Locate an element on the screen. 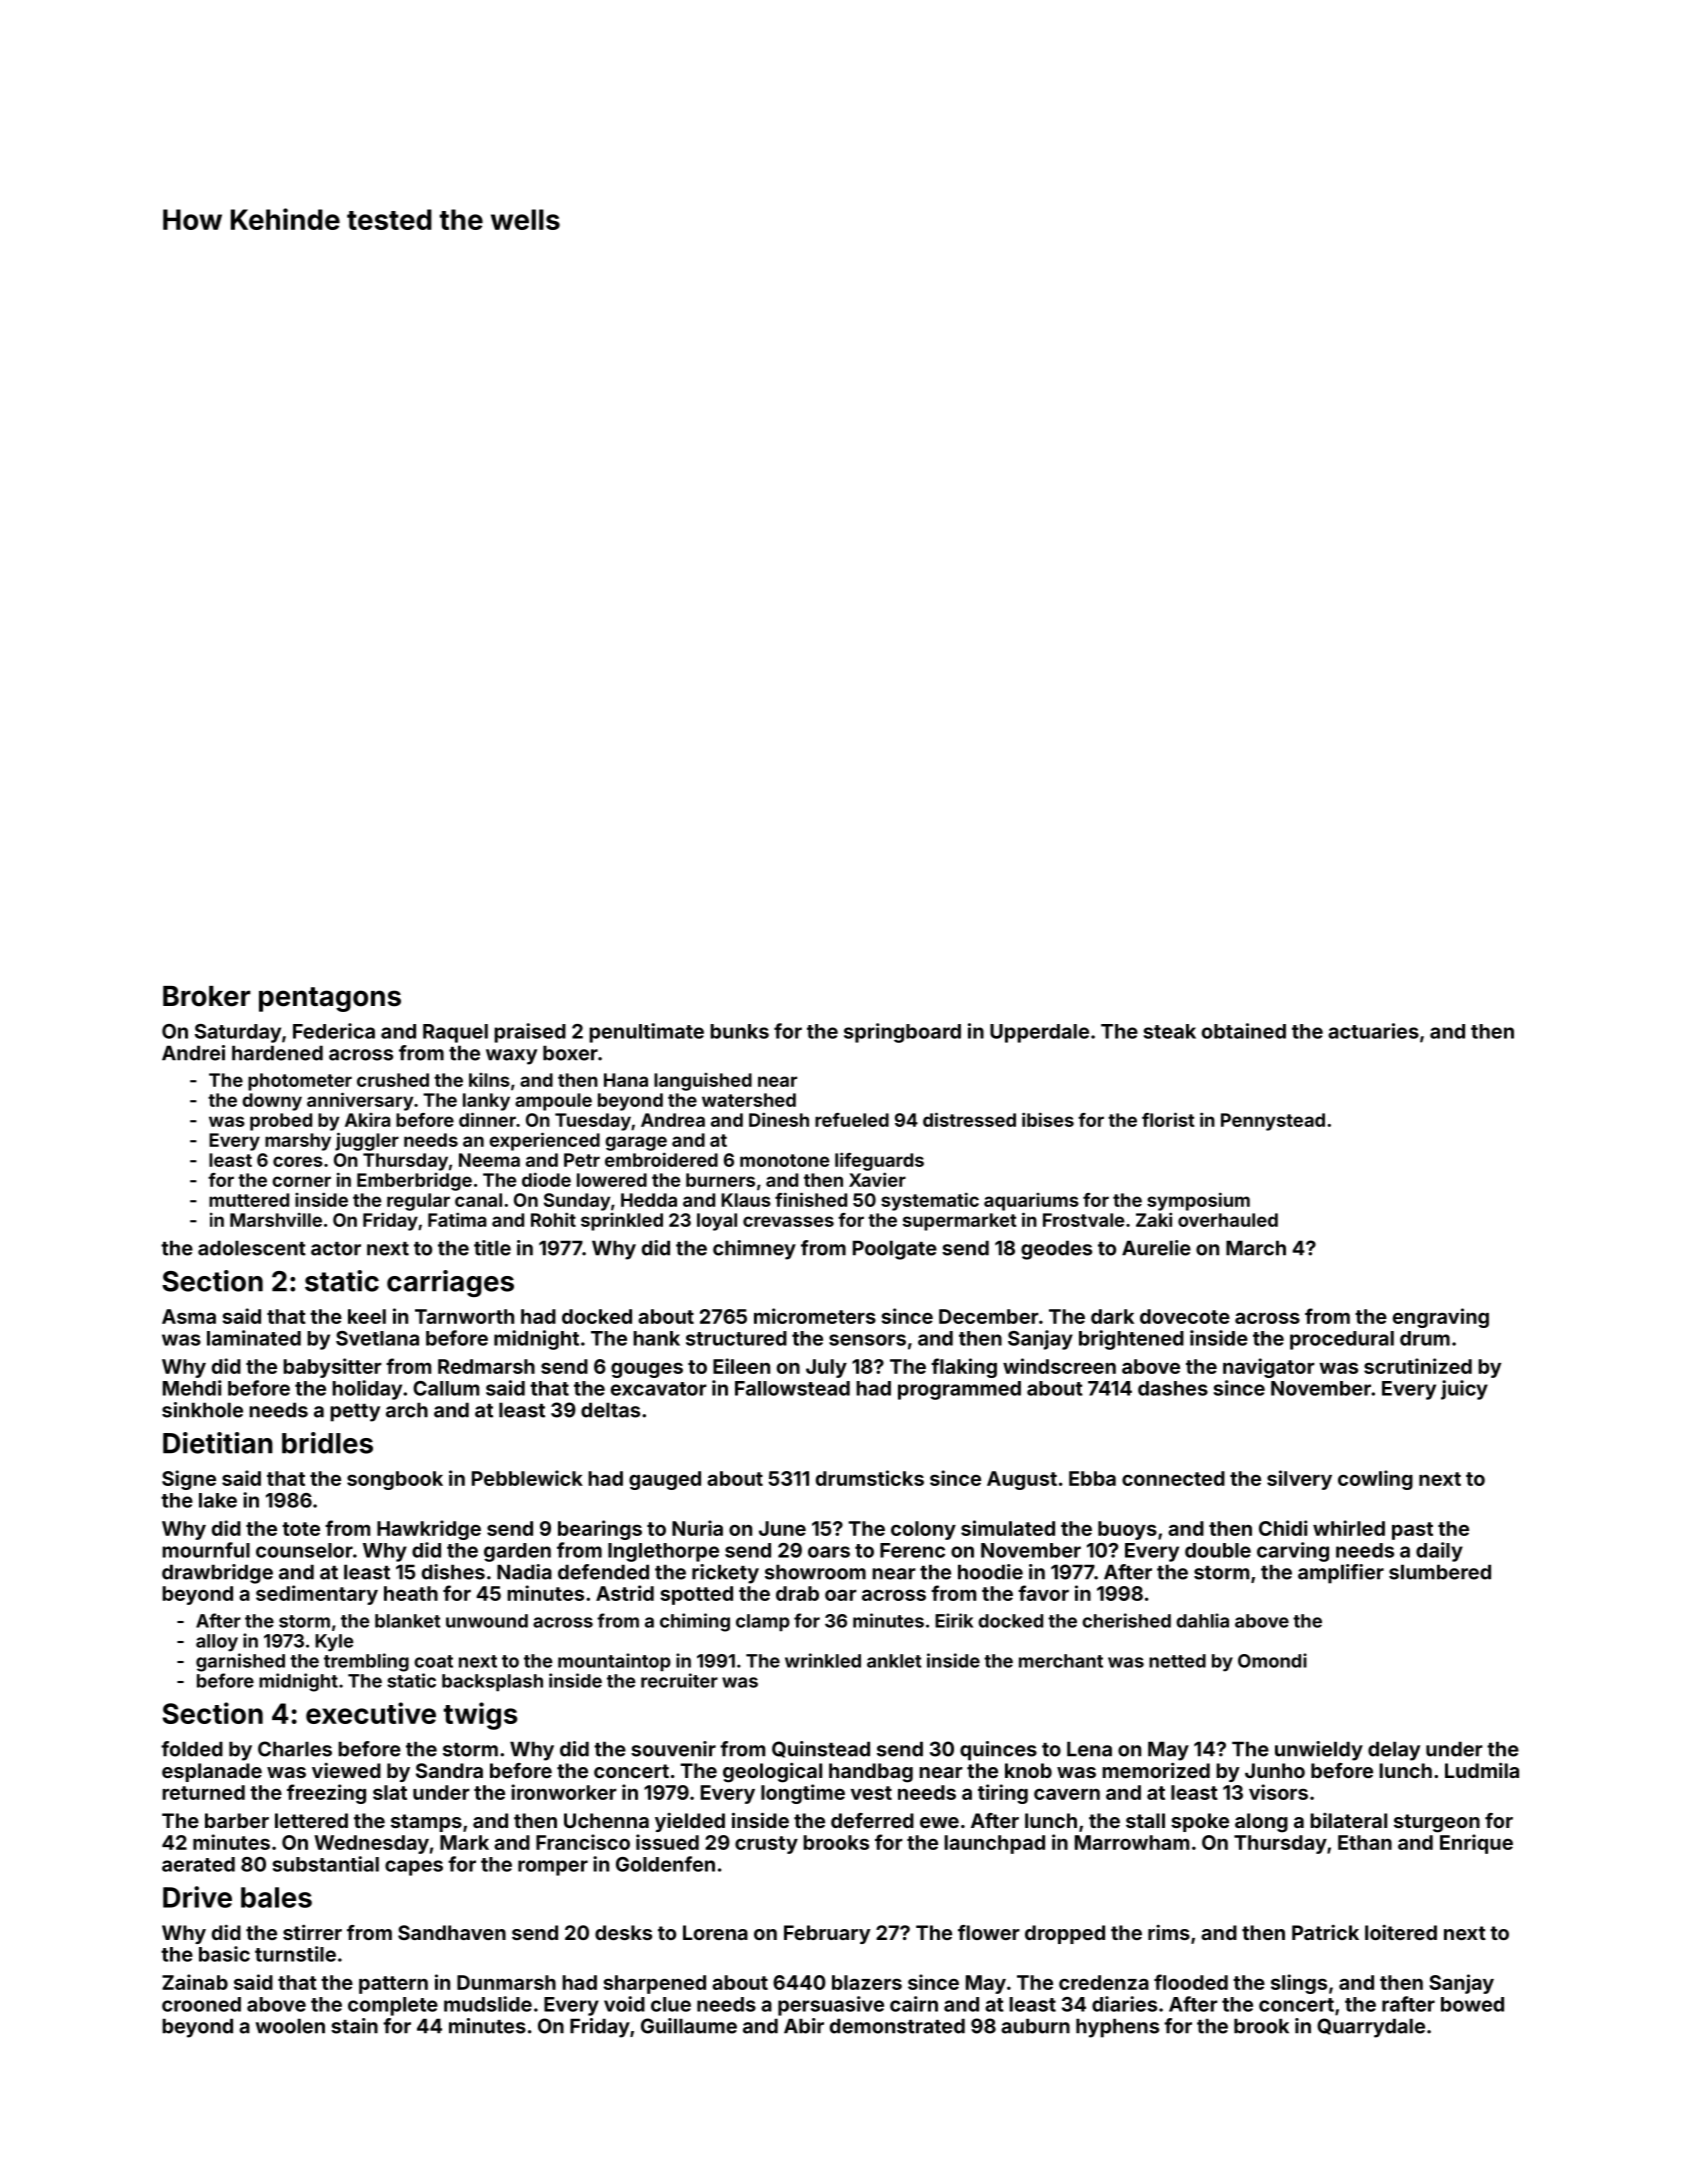 The height and width of the screenshot is (2178, 1683). steak is located at coordinates (1170, 1031).
